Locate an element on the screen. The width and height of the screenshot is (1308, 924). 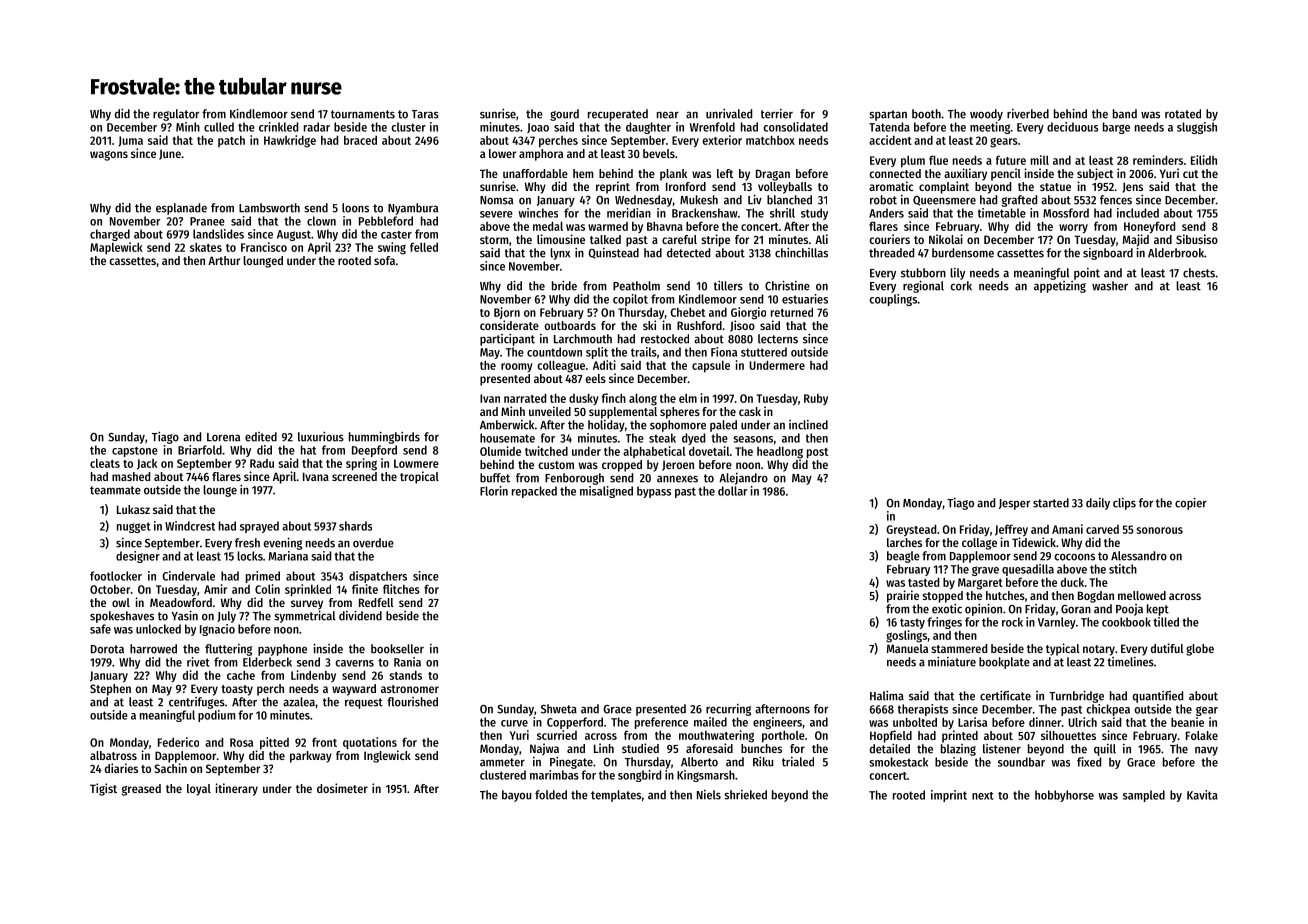
Shweta is located at coordinates (559, 709).
